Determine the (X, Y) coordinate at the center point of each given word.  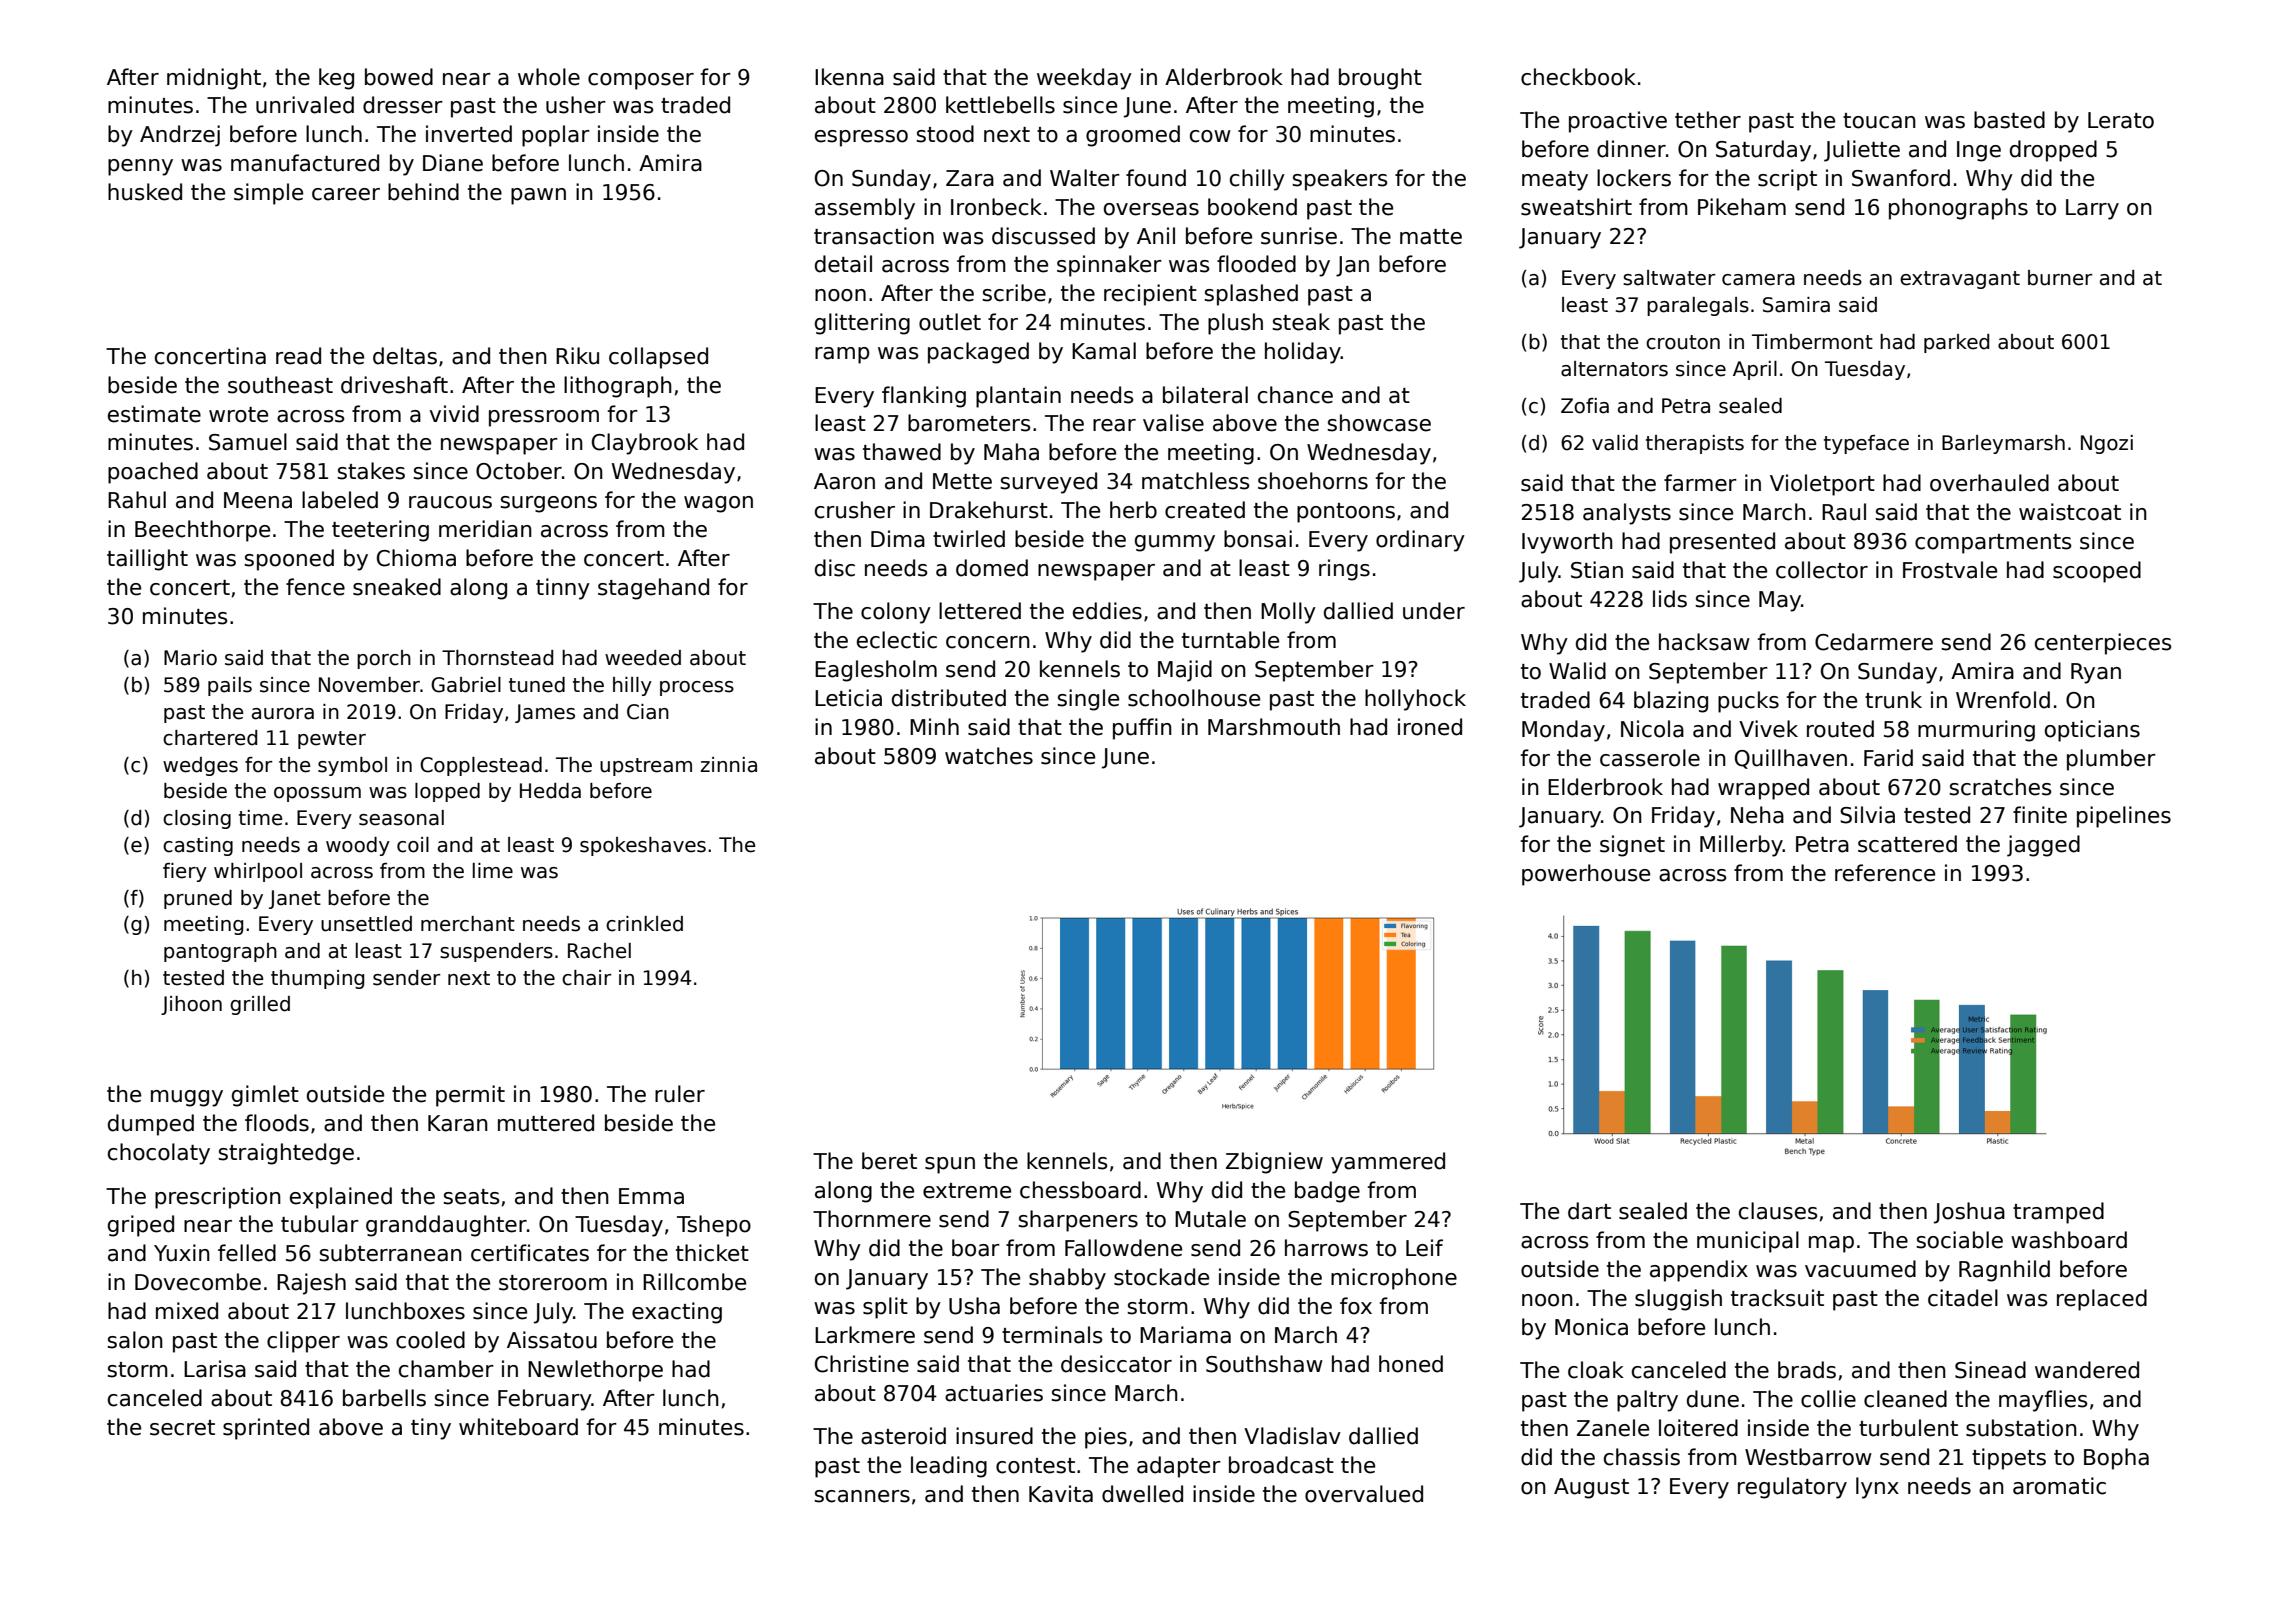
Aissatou (552, 1340)
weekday (1084, 79)
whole (549, 77)
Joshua (1969, 1213)
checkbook (1578, 77)
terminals (1052, 1335)
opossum (317, 794)
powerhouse (1586, 875)
